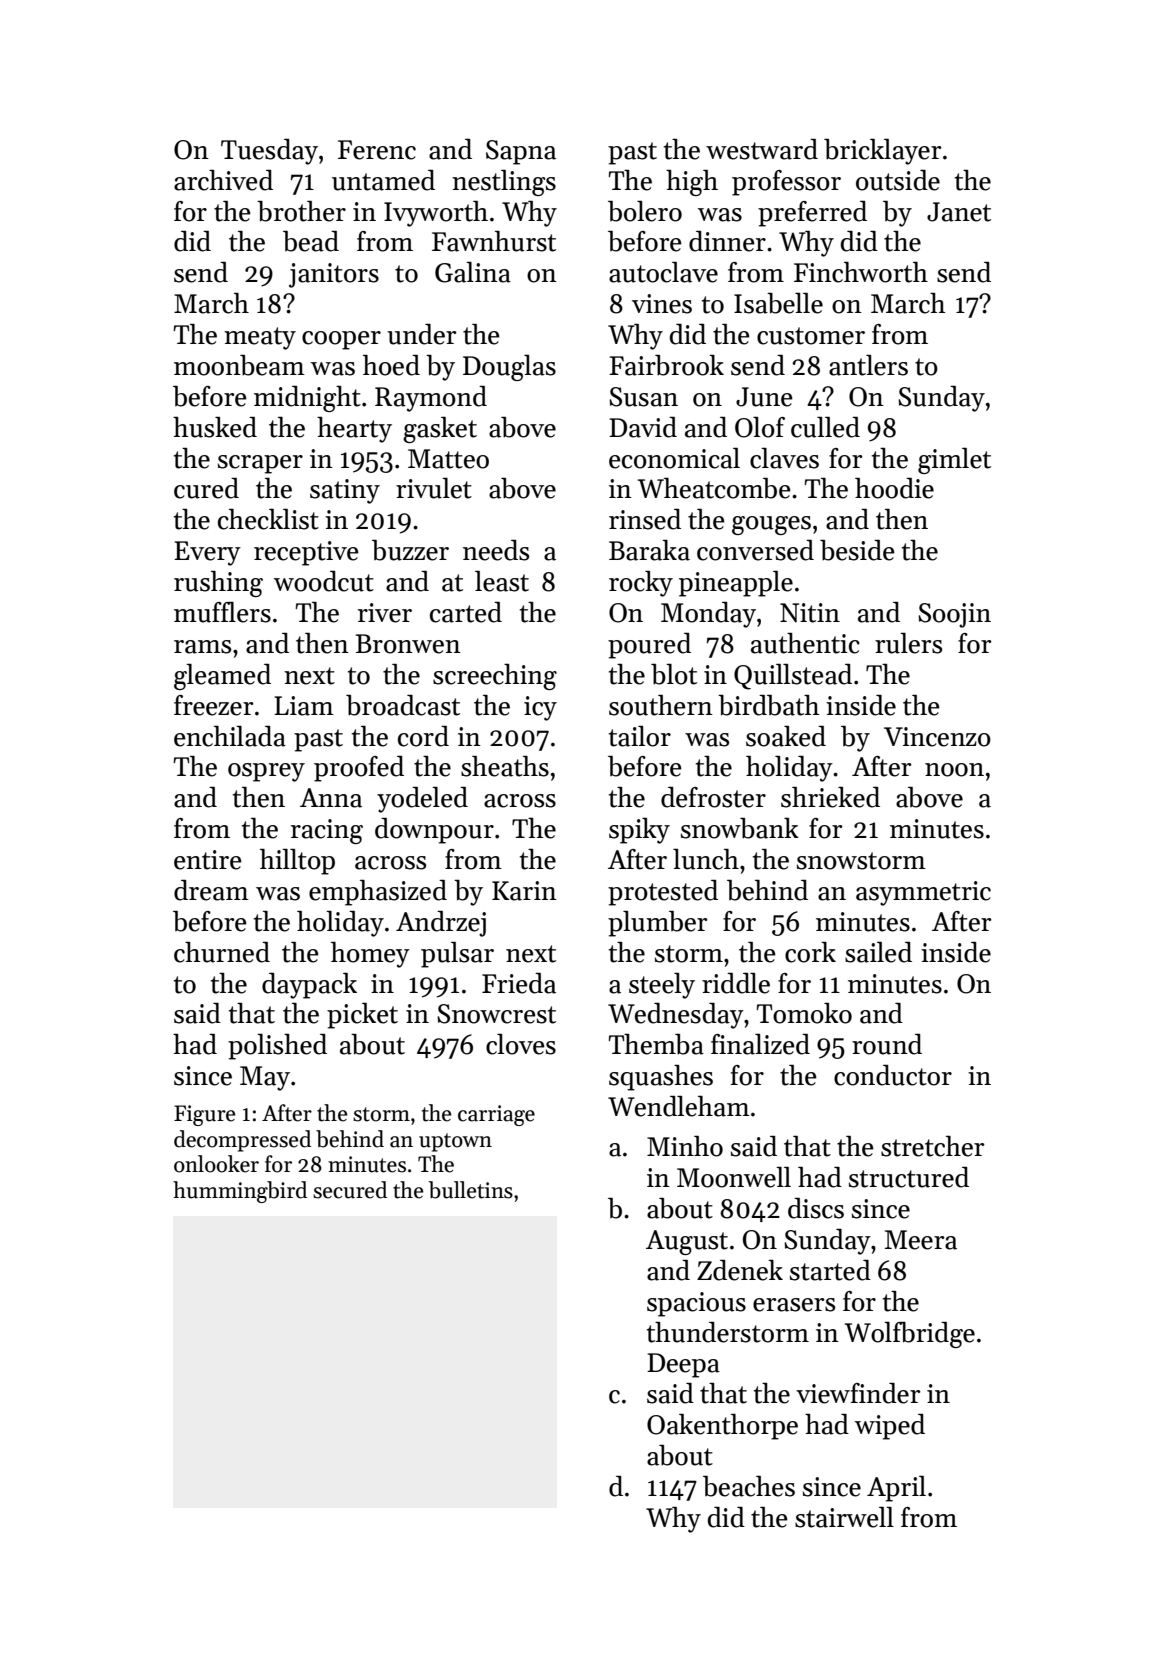 The height and width of the page is (1654, 1165). What do you see at coordinates (377, 150) in the page?
I see `Ferenc` at bounding box center [377, 150].
